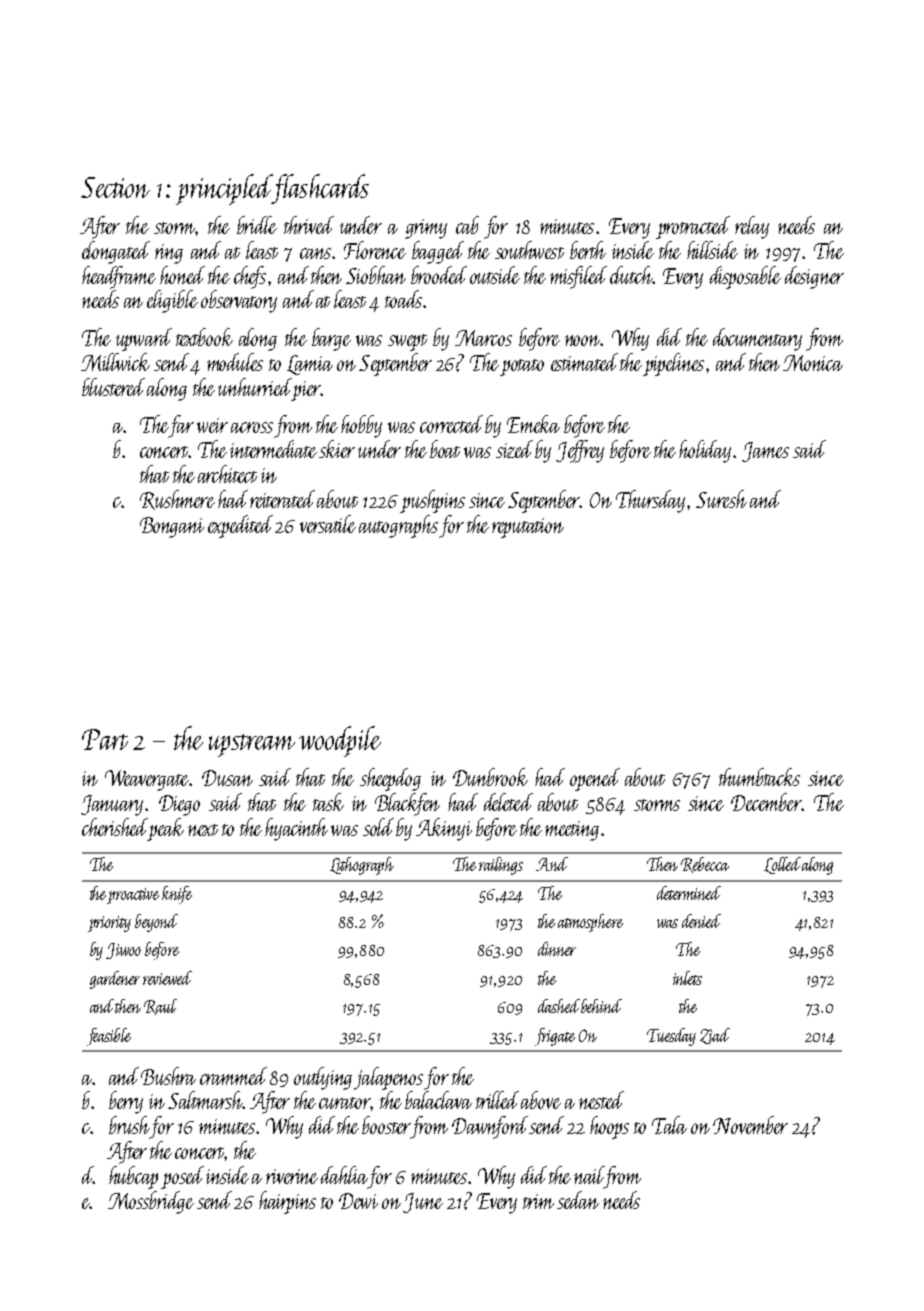  Describe the element at coordinates (115, 187) in the page. I see `Section` at that location.
